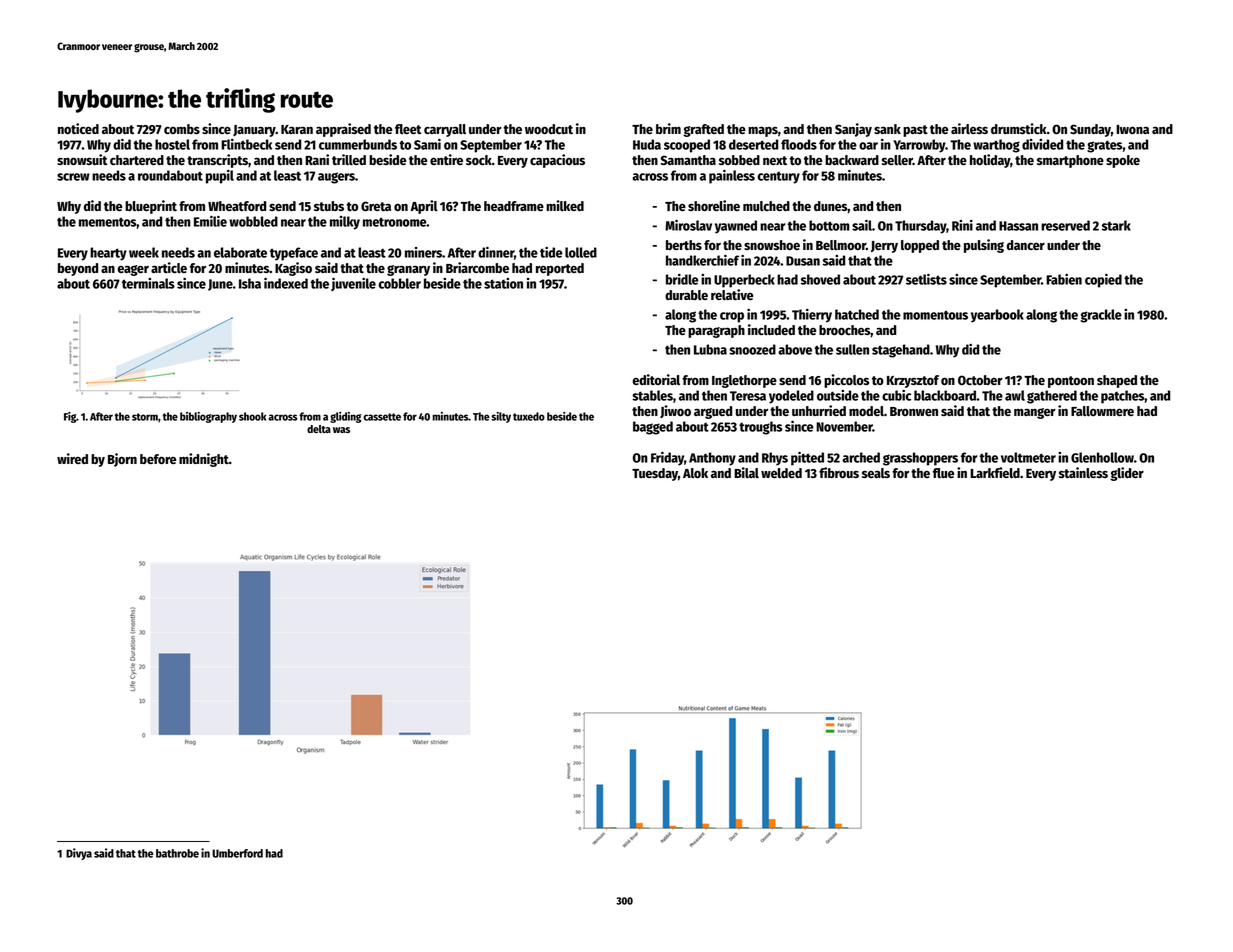  What do you see at coordinates (177, 853) in the screenshot?
I see `bathrobe` at bounding box center [177, 853].
